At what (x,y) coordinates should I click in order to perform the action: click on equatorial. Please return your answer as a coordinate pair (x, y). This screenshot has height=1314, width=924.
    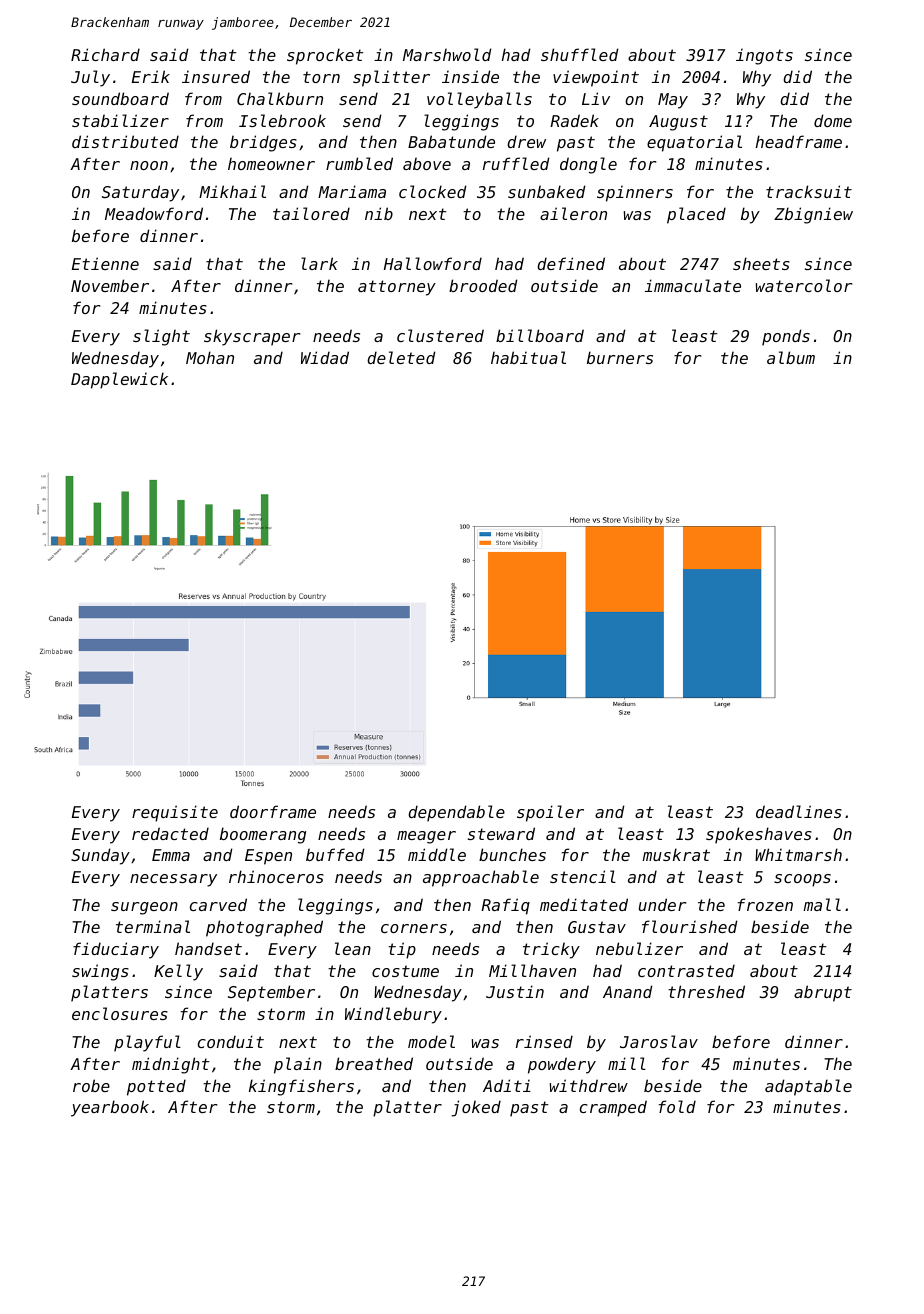
    Looking at the image, I should click on (694, 143).
